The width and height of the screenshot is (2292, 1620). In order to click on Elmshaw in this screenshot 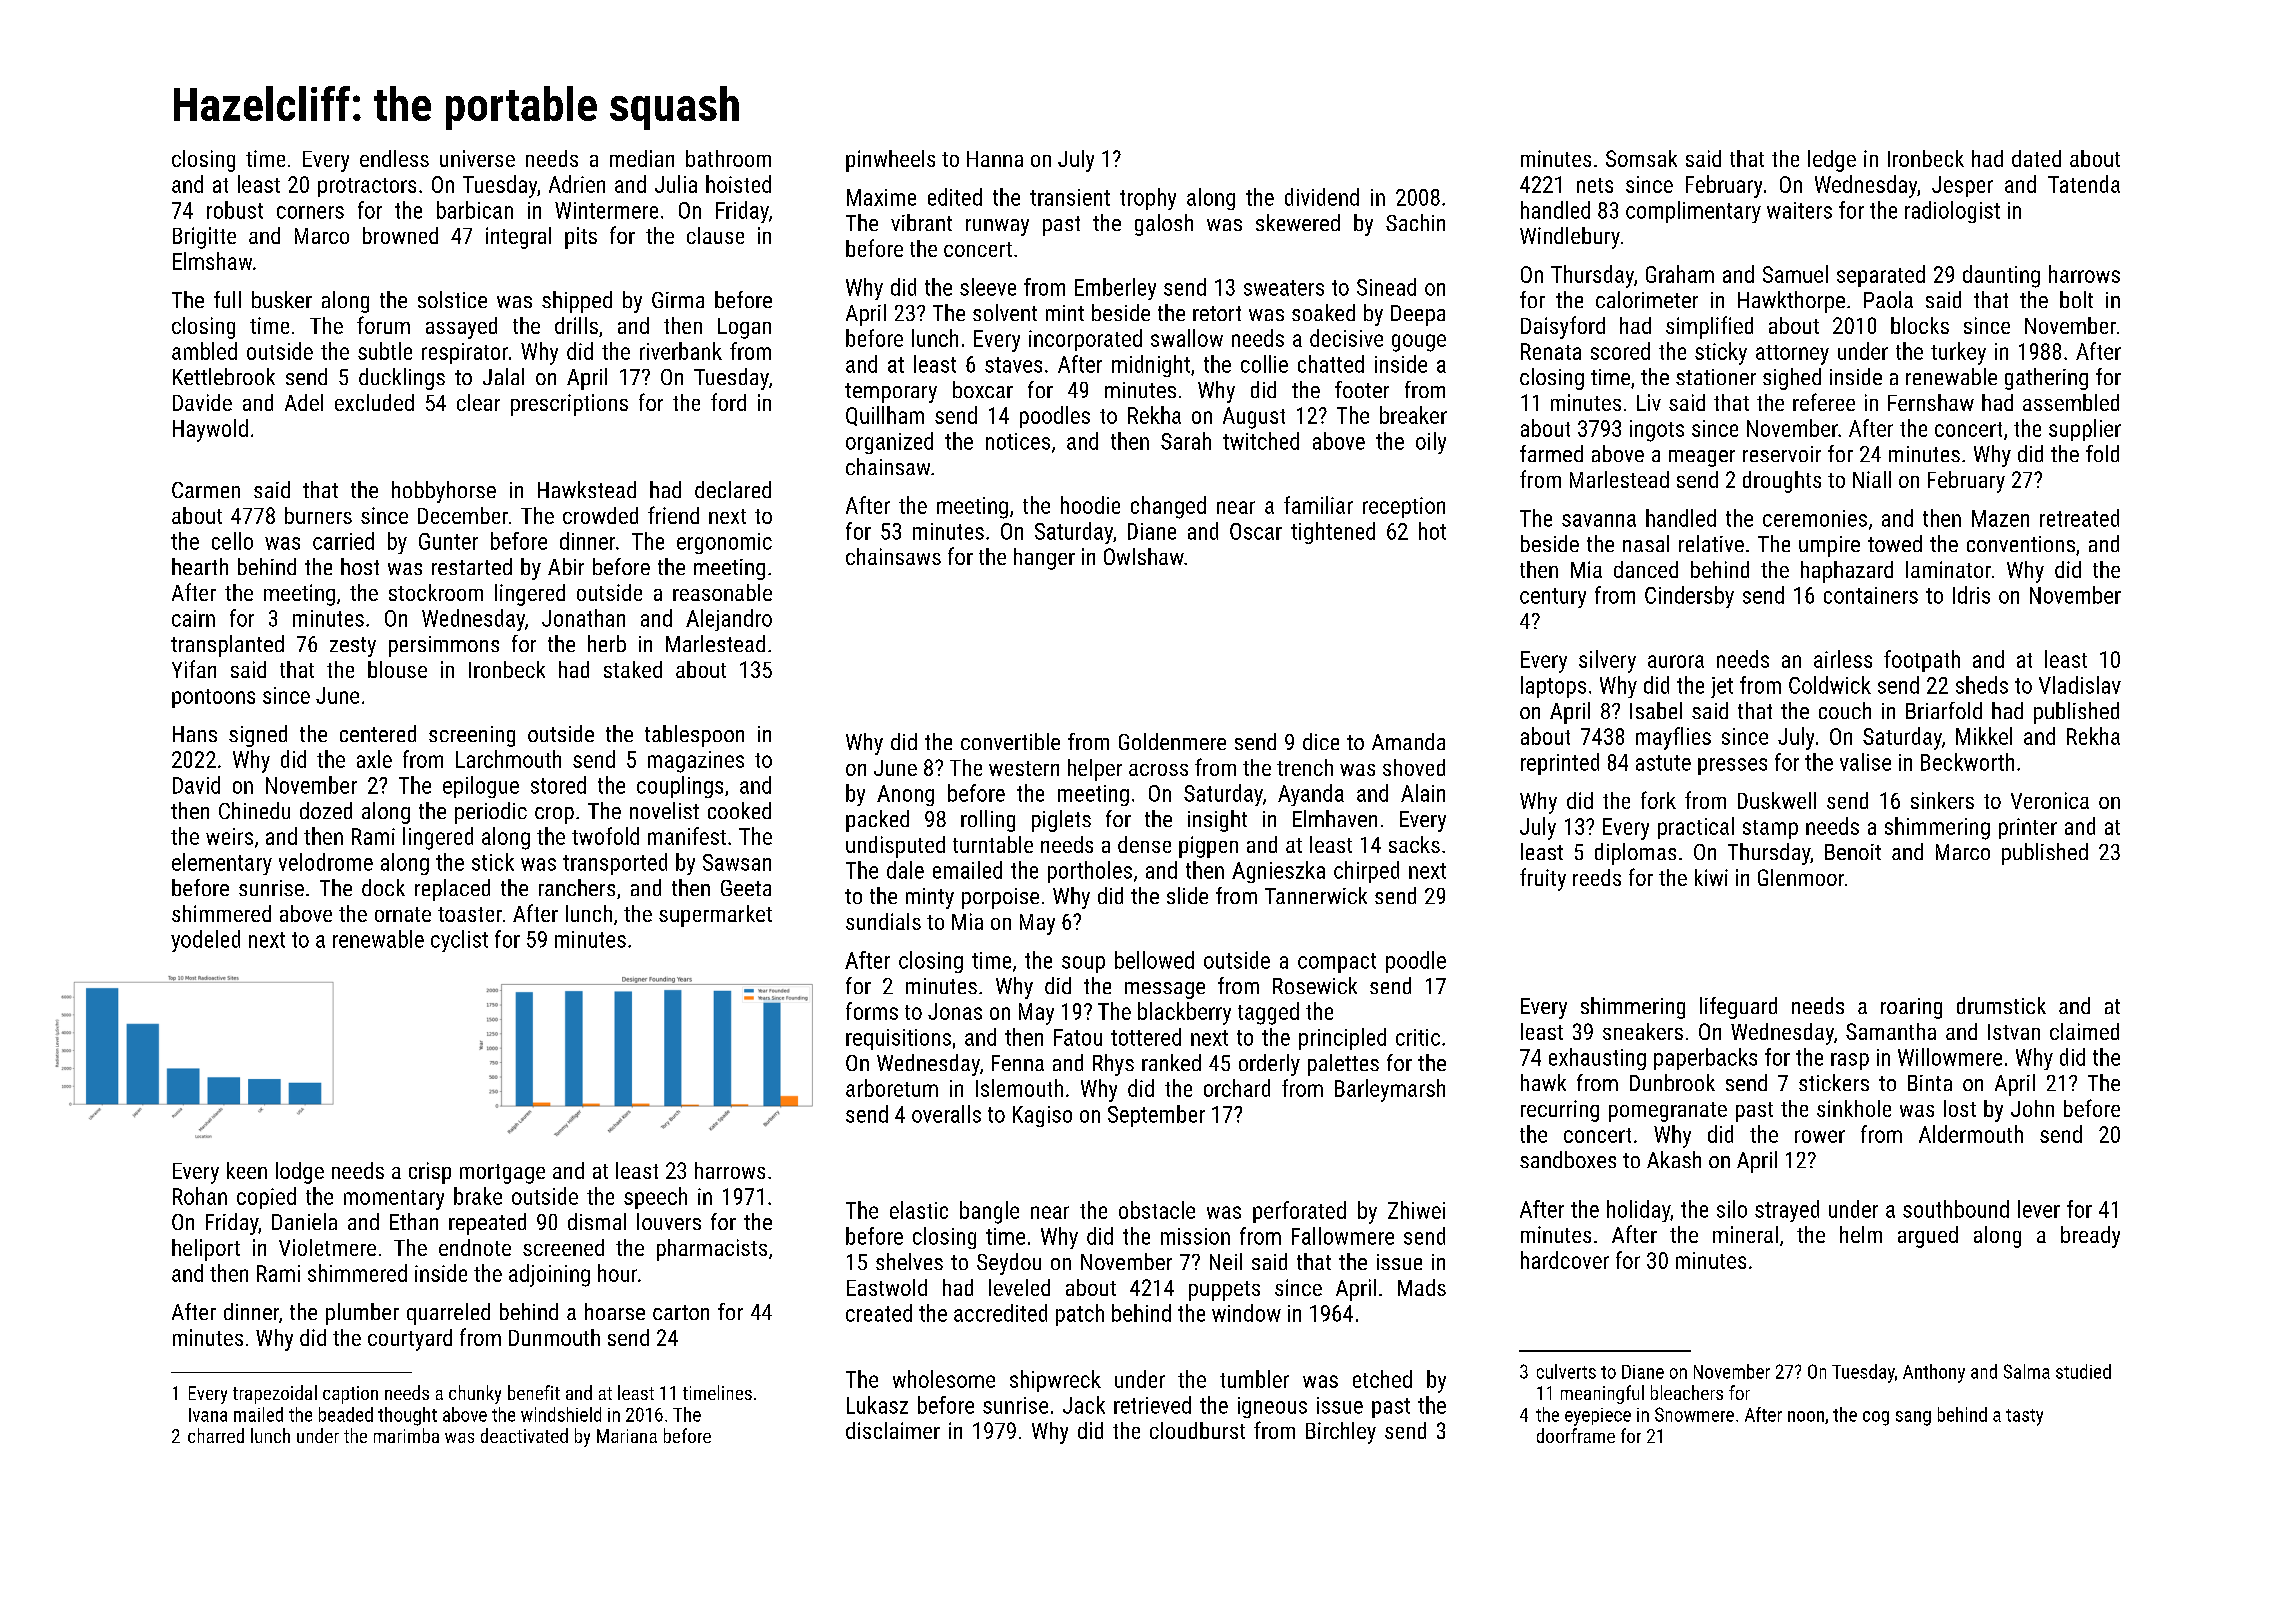, I will do `click(212, 261)`.
